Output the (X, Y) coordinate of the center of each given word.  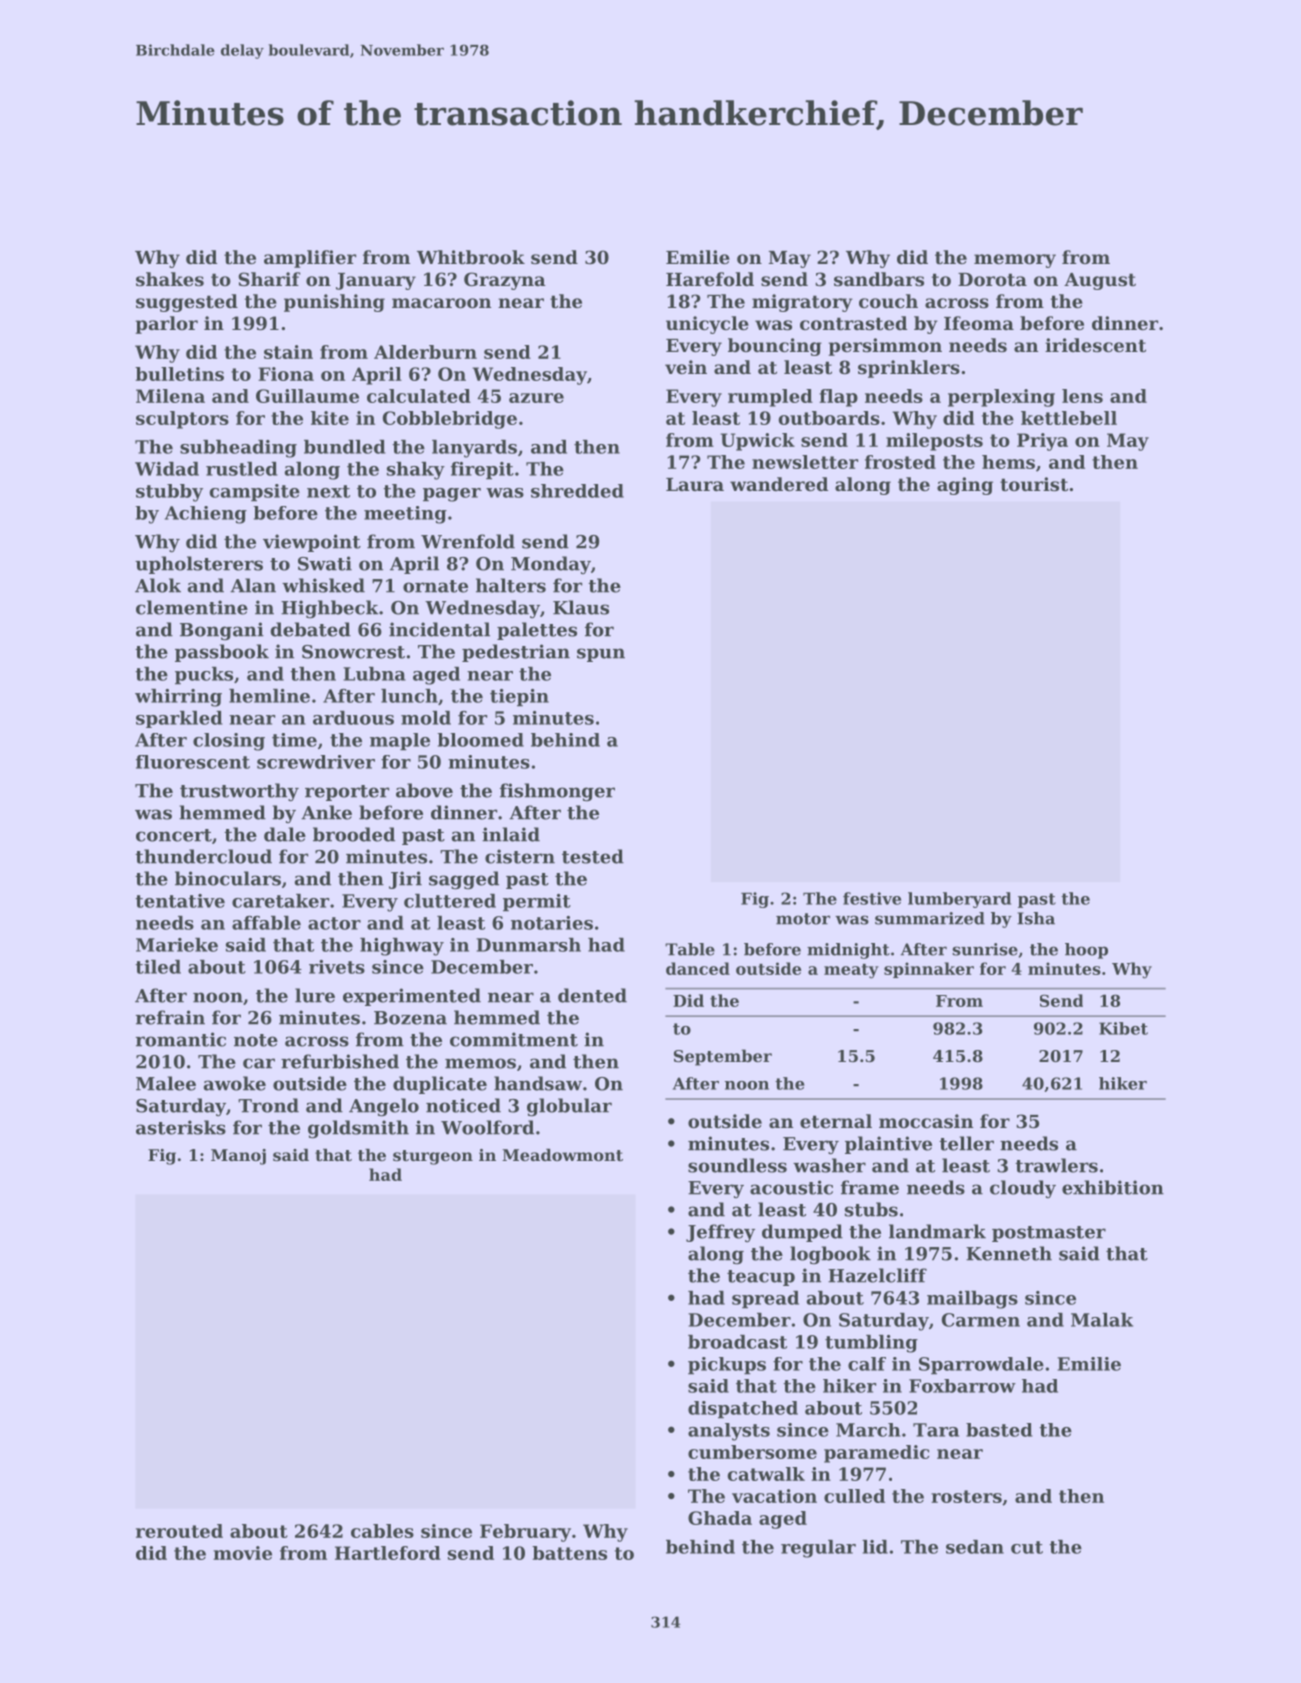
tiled (158, 967)
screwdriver (316, 762)
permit (537, 903)
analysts (729, 1432)
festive (872, 898)
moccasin (926, 1121)
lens (1082, 396)
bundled (345, 447)
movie (242, 1553)
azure (536, 398)
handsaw (538, 1083)
